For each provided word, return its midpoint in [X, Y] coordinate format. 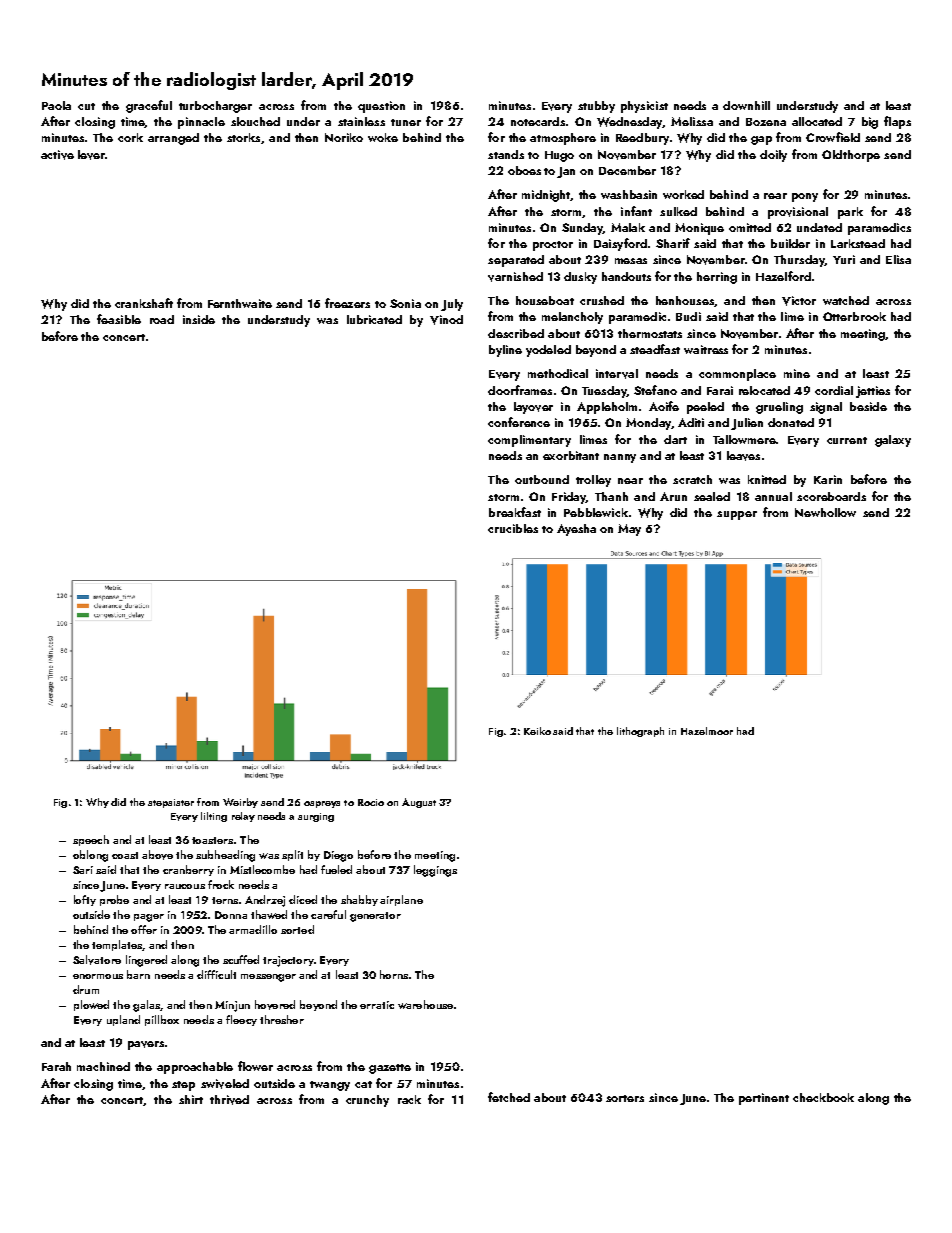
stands [506, 154]
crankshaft [144, 303]
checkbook [823, 1097]
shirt [191, 1099]
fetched [509, 1097]
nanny [620, 458]
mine [797, 373]
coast [125, 855]
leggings [435, 871]
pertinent [764, 1099]
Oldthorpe [851, 156]
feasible [119, 319]
